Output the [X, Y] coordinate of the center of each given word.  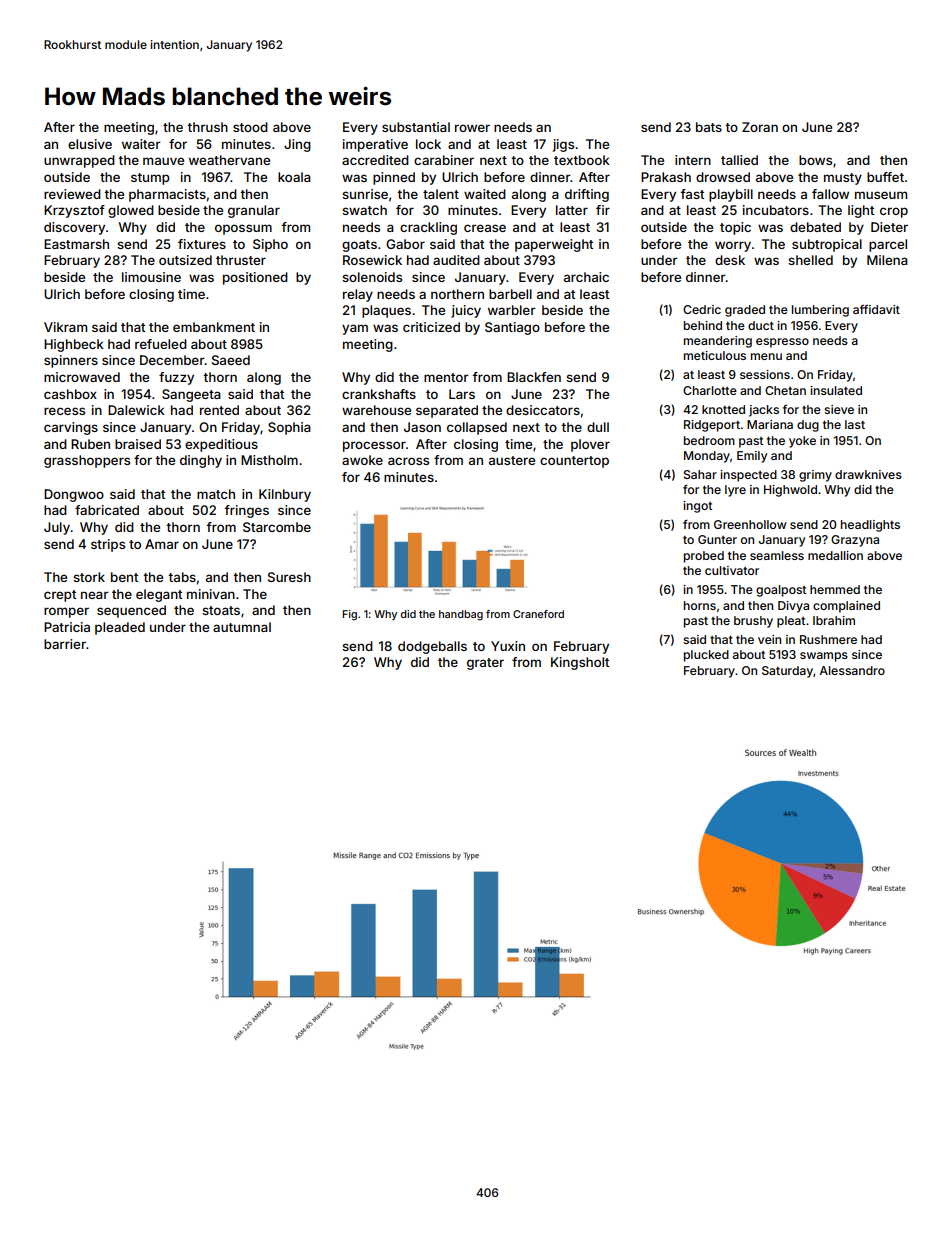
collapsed [477, 428]
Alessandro [852, 670]
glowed [131, 211]
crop [894, 212]
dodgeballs [432, 647]
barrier [65, 644]
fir [603, 210]
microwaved [82, 377]
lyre [735, 491]
